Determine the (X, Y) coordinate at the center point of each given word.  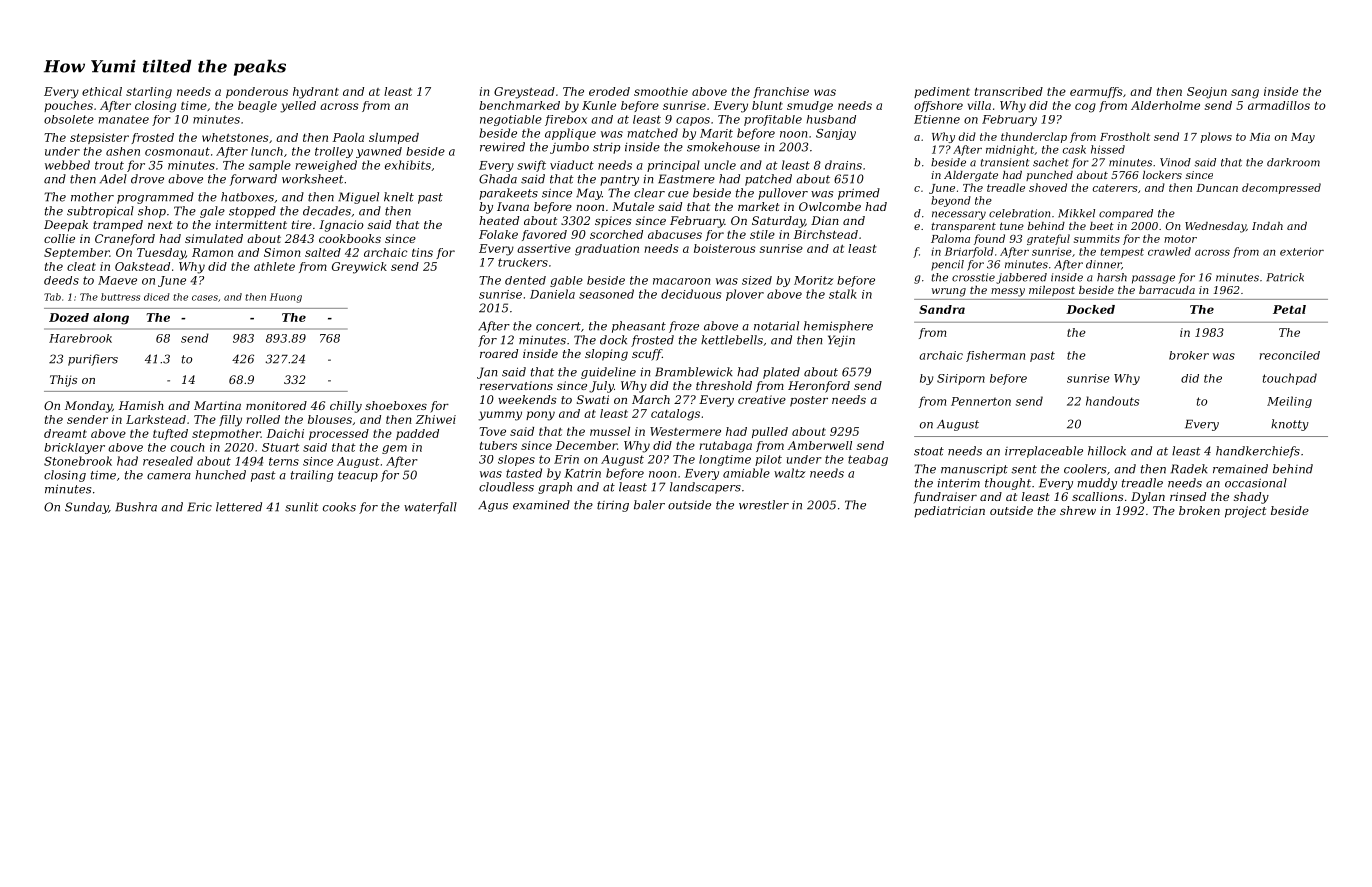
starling (149, 93)
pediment (942, 92)
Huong (286, 298)
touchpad (1290, 379)
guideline (608, 373)
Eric (199, 507)
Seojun (1207, 93)
